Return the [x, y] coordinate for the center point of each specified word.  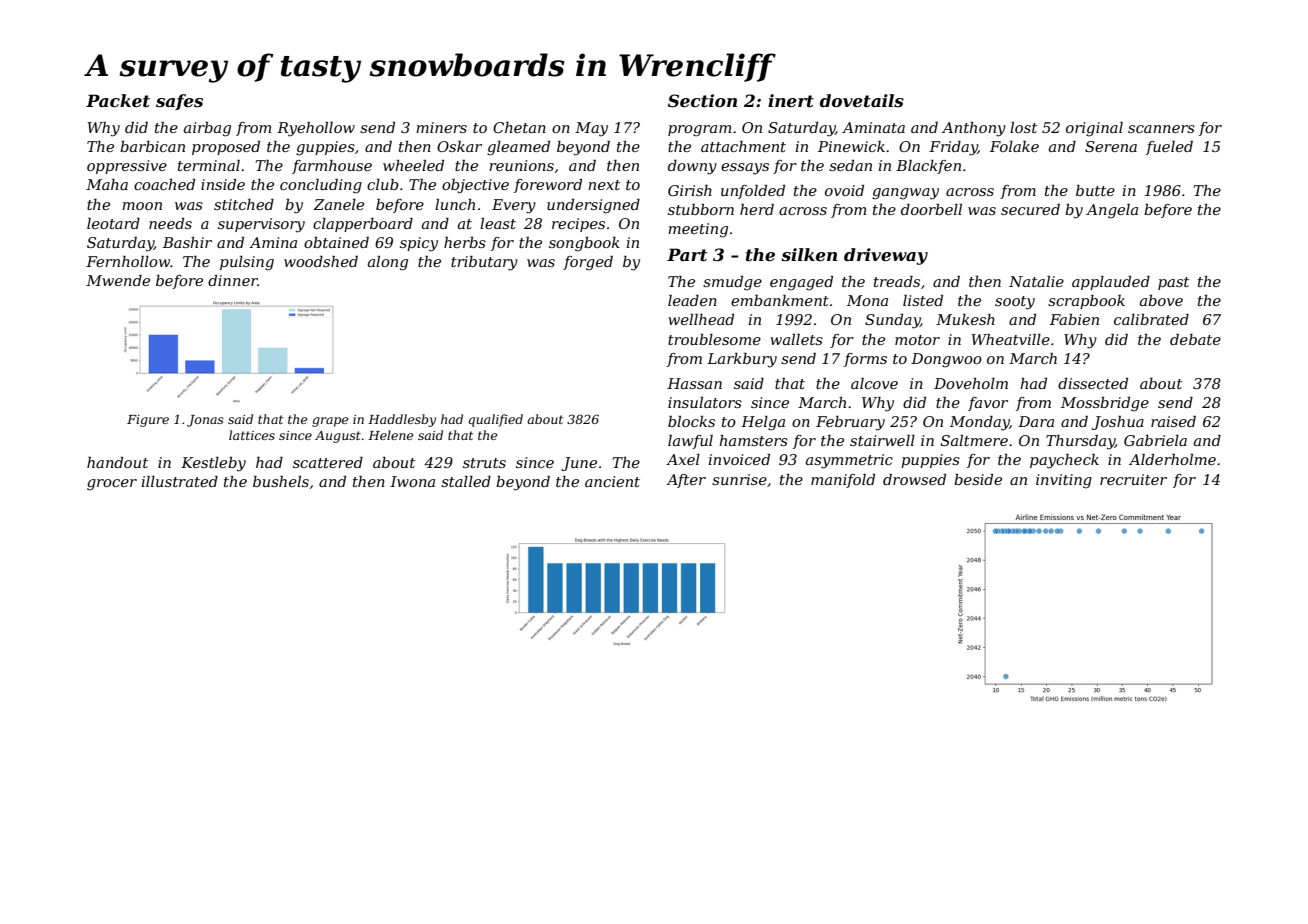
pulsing [247, 263]
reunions [521, 165]
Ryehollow [316, 129]
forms [865, 360]
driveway [886, 256]
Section [702, 100]
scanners [1161, 129]
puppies [930, 461]
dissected [1093, 383]
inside [223, 184]
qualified [495, 420]
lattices [252, 435]
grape [330, 422]
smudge [732, 283]
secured [1030, 209]
